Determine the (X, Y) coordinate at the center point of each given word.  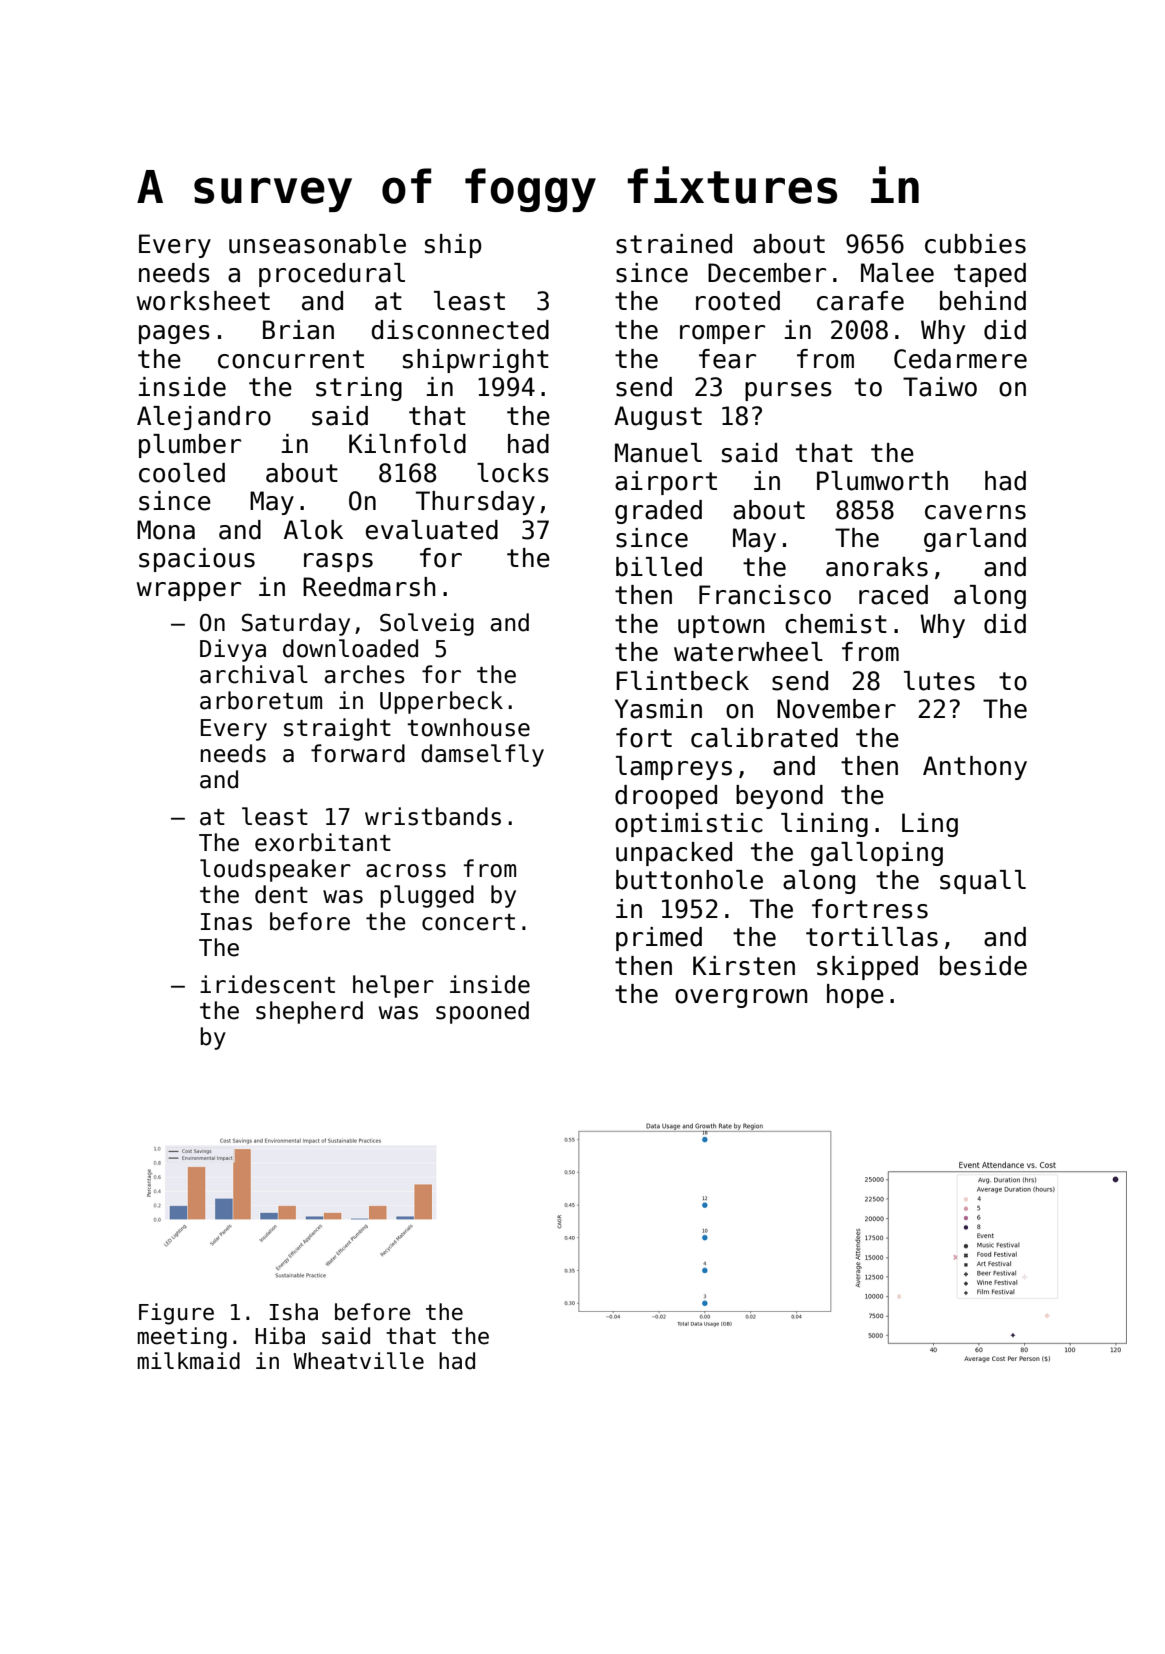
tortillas (872, 937)
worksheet (203, 301)
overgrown (741, 998)
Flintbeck (682, 681)
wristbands (433, 816)
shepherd (309, 1012)
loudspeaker (275, 870)
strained (674, 244)
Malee (897, 273)
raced (893, 595)
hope (855, 996)
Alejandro (204, 418)
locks (513, 473)
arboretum (261, 700)
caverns (975, 512)
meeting (182, 1338)
